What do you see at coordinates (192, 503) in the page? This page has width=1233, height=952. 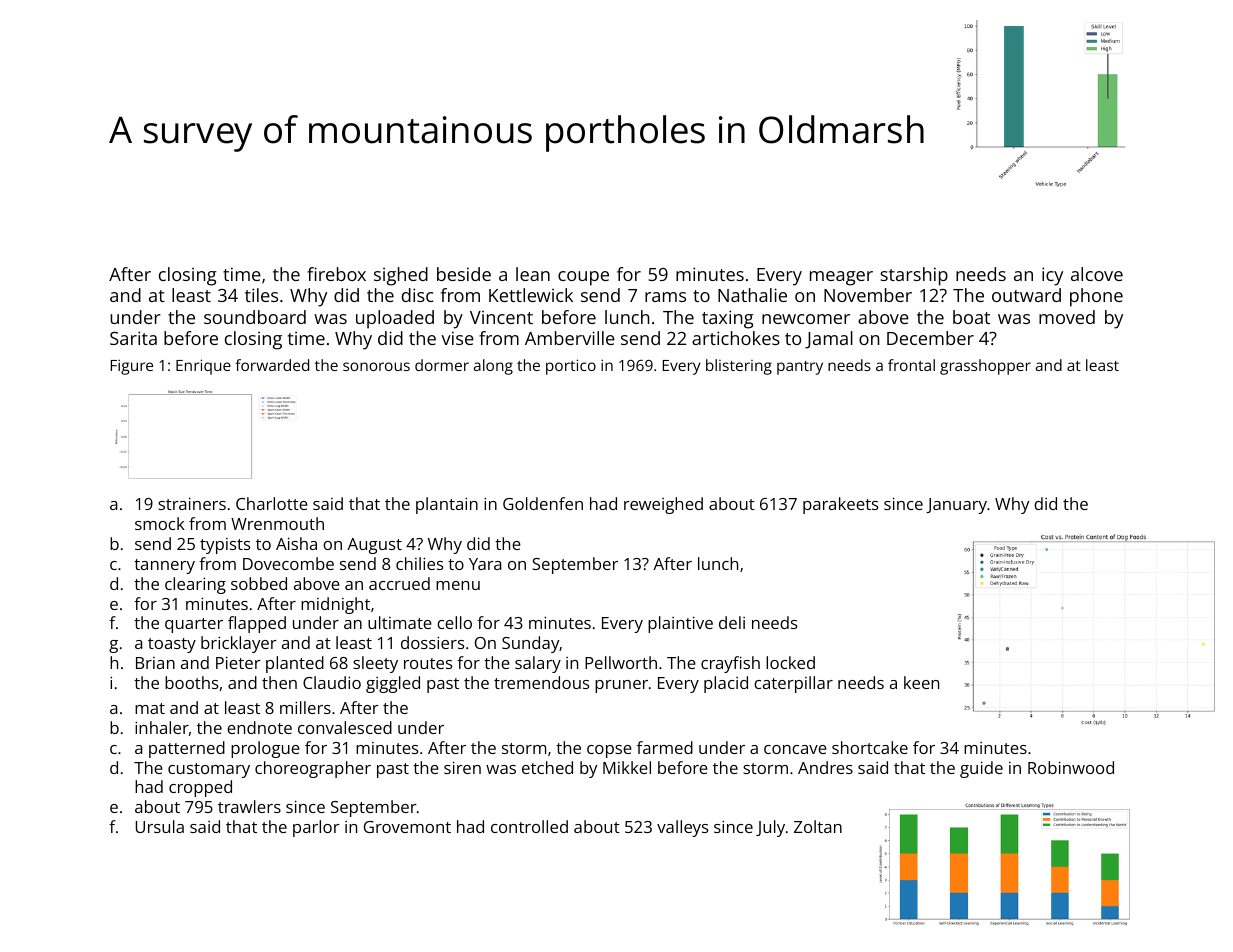 I see `strainers` at bounding box center [192, 503].
